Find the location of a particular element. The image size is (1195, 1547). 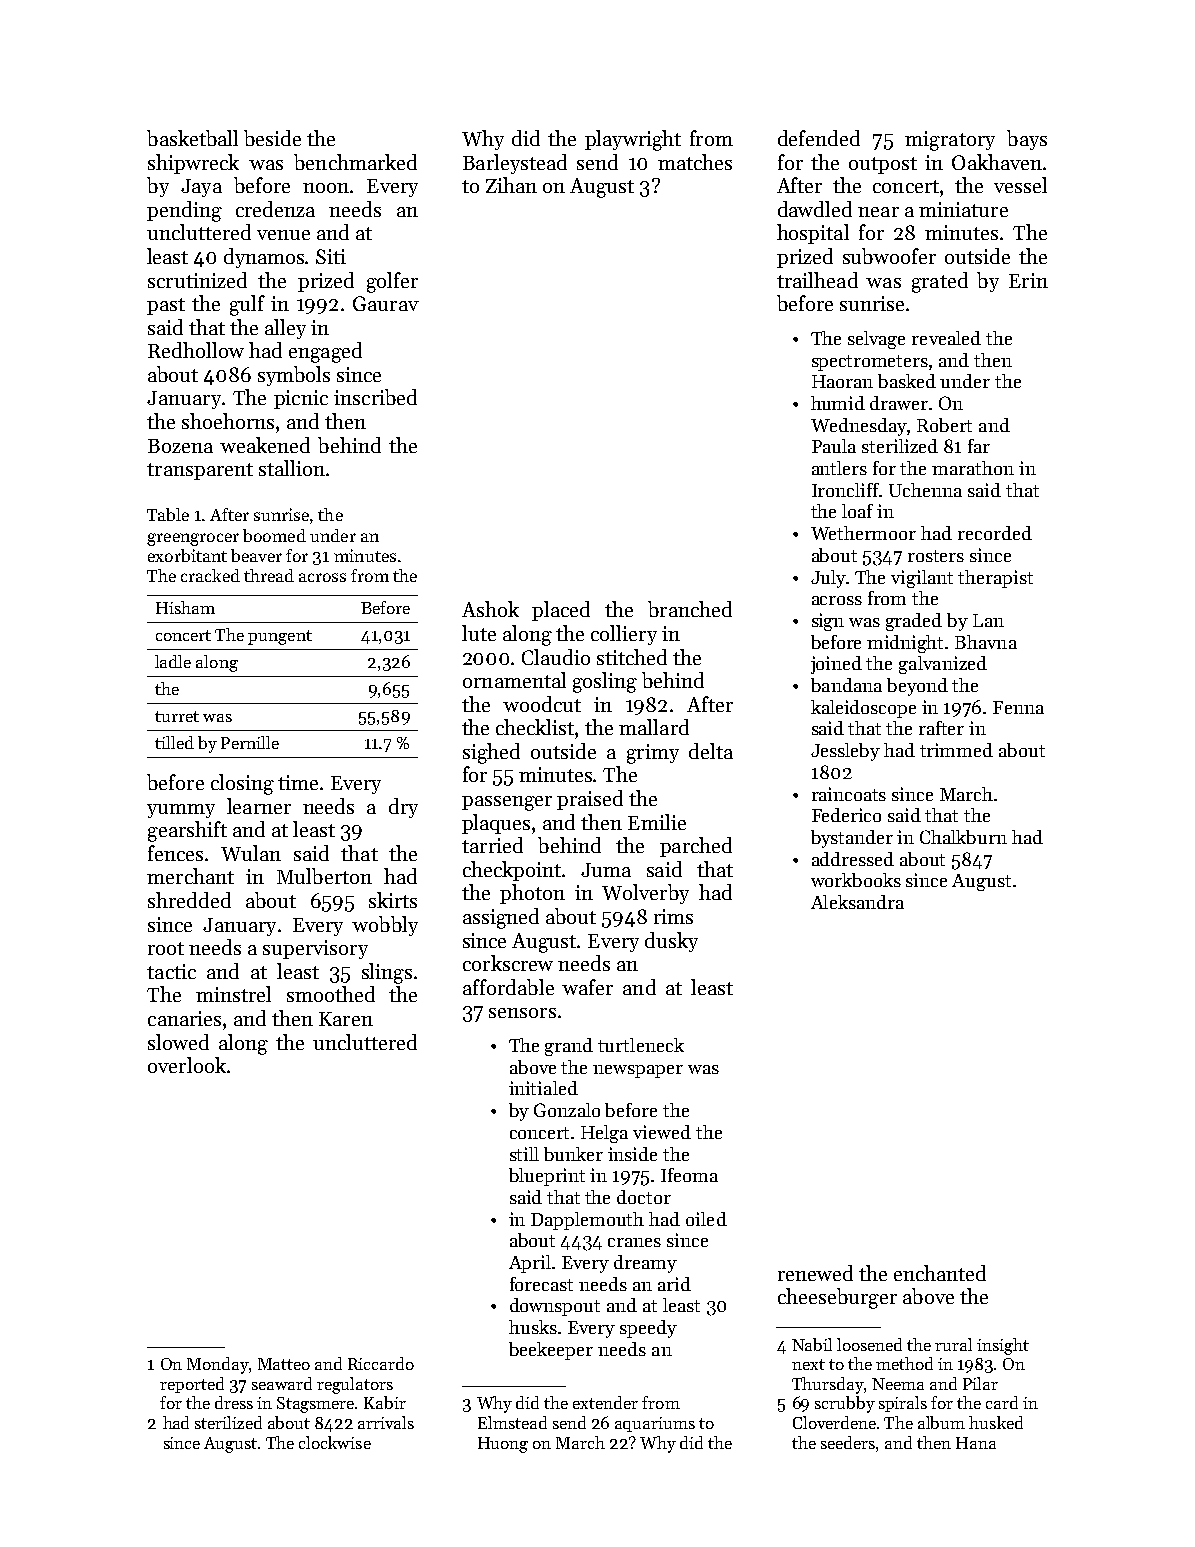

matches is located at coordinates (695, 162).
